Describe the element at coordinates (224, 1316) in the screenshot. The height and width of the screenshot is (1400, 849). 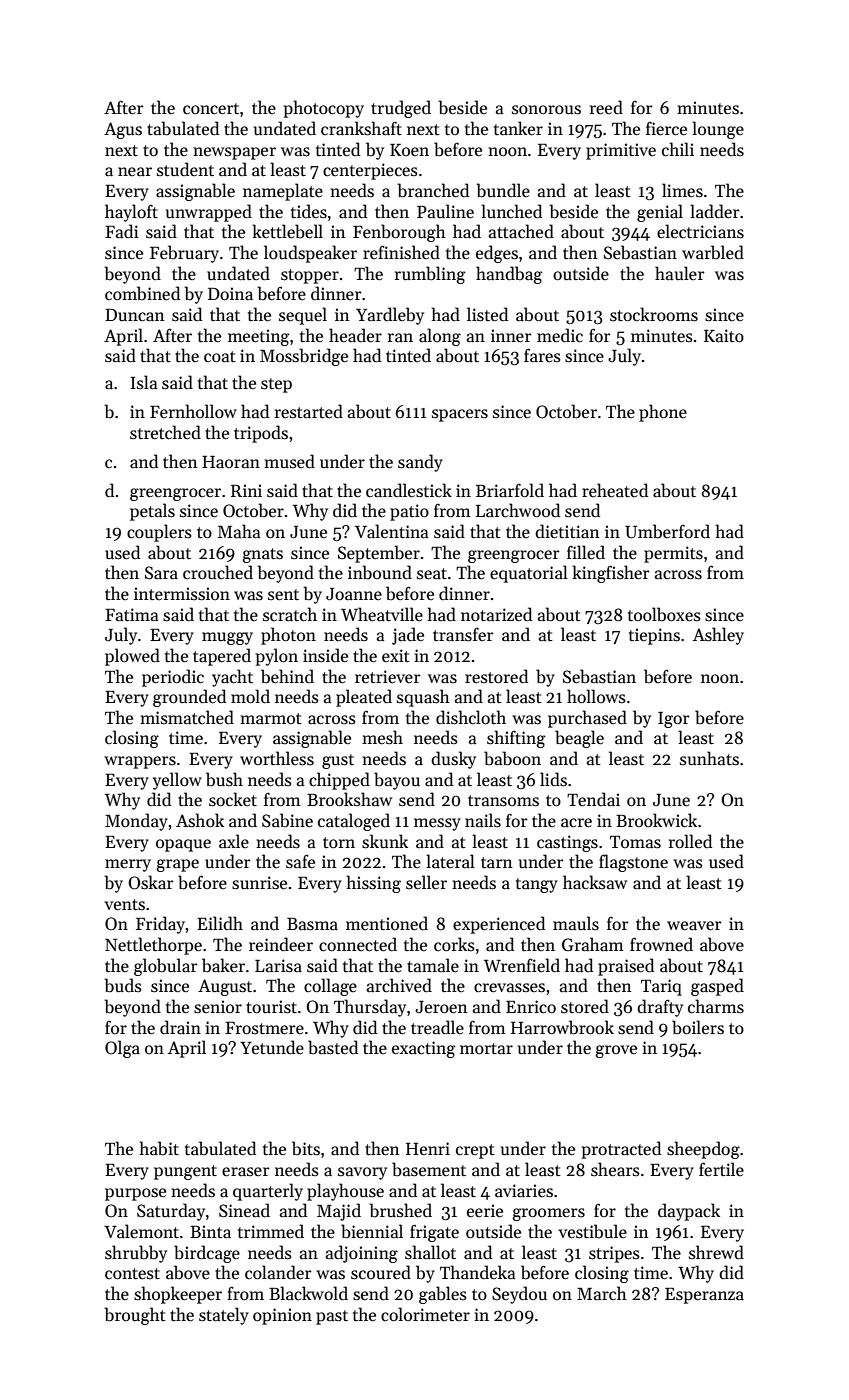
I see `stately` at that location.
